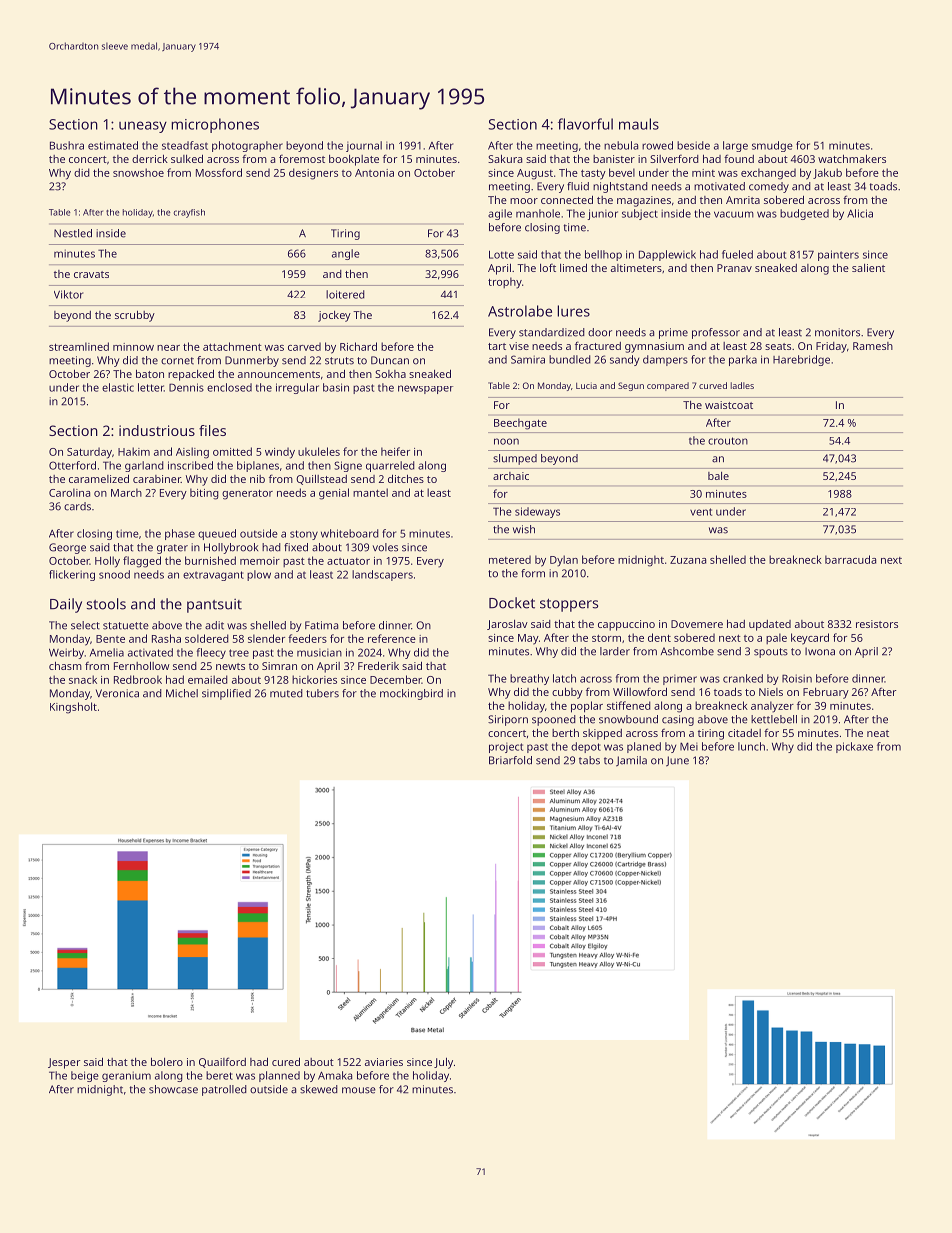  What do you see at coordinates (143, 127) in the image?
I see `uneasy` at bounding box center [143, 127].
